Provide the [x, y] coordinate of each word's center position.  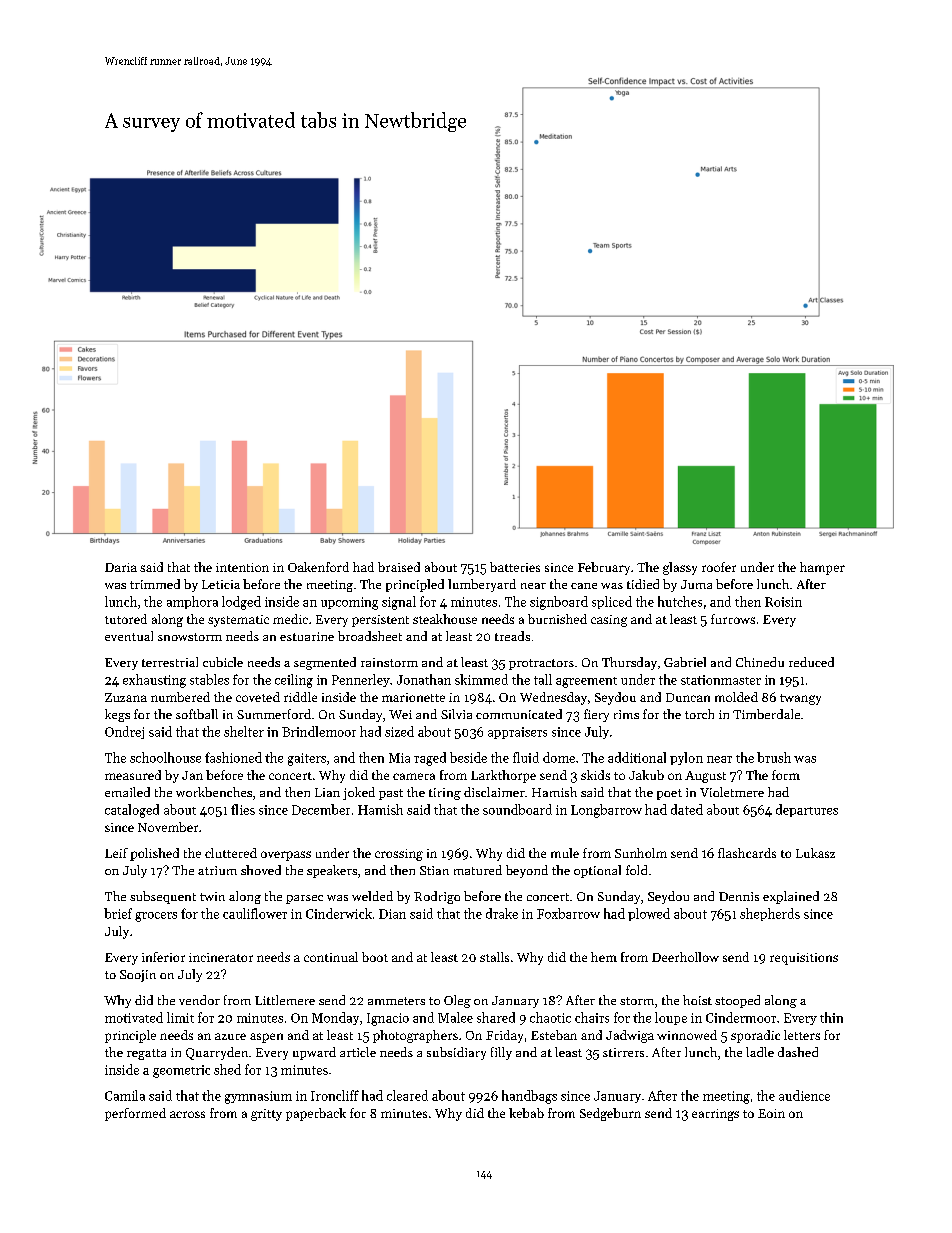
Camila [125, 1095]
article [358, 1052]
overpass [286, 856]
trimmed [155, 584]
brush [774, 757]
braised [399, 567]
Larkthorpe [503, 776]
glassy [680, 568]
